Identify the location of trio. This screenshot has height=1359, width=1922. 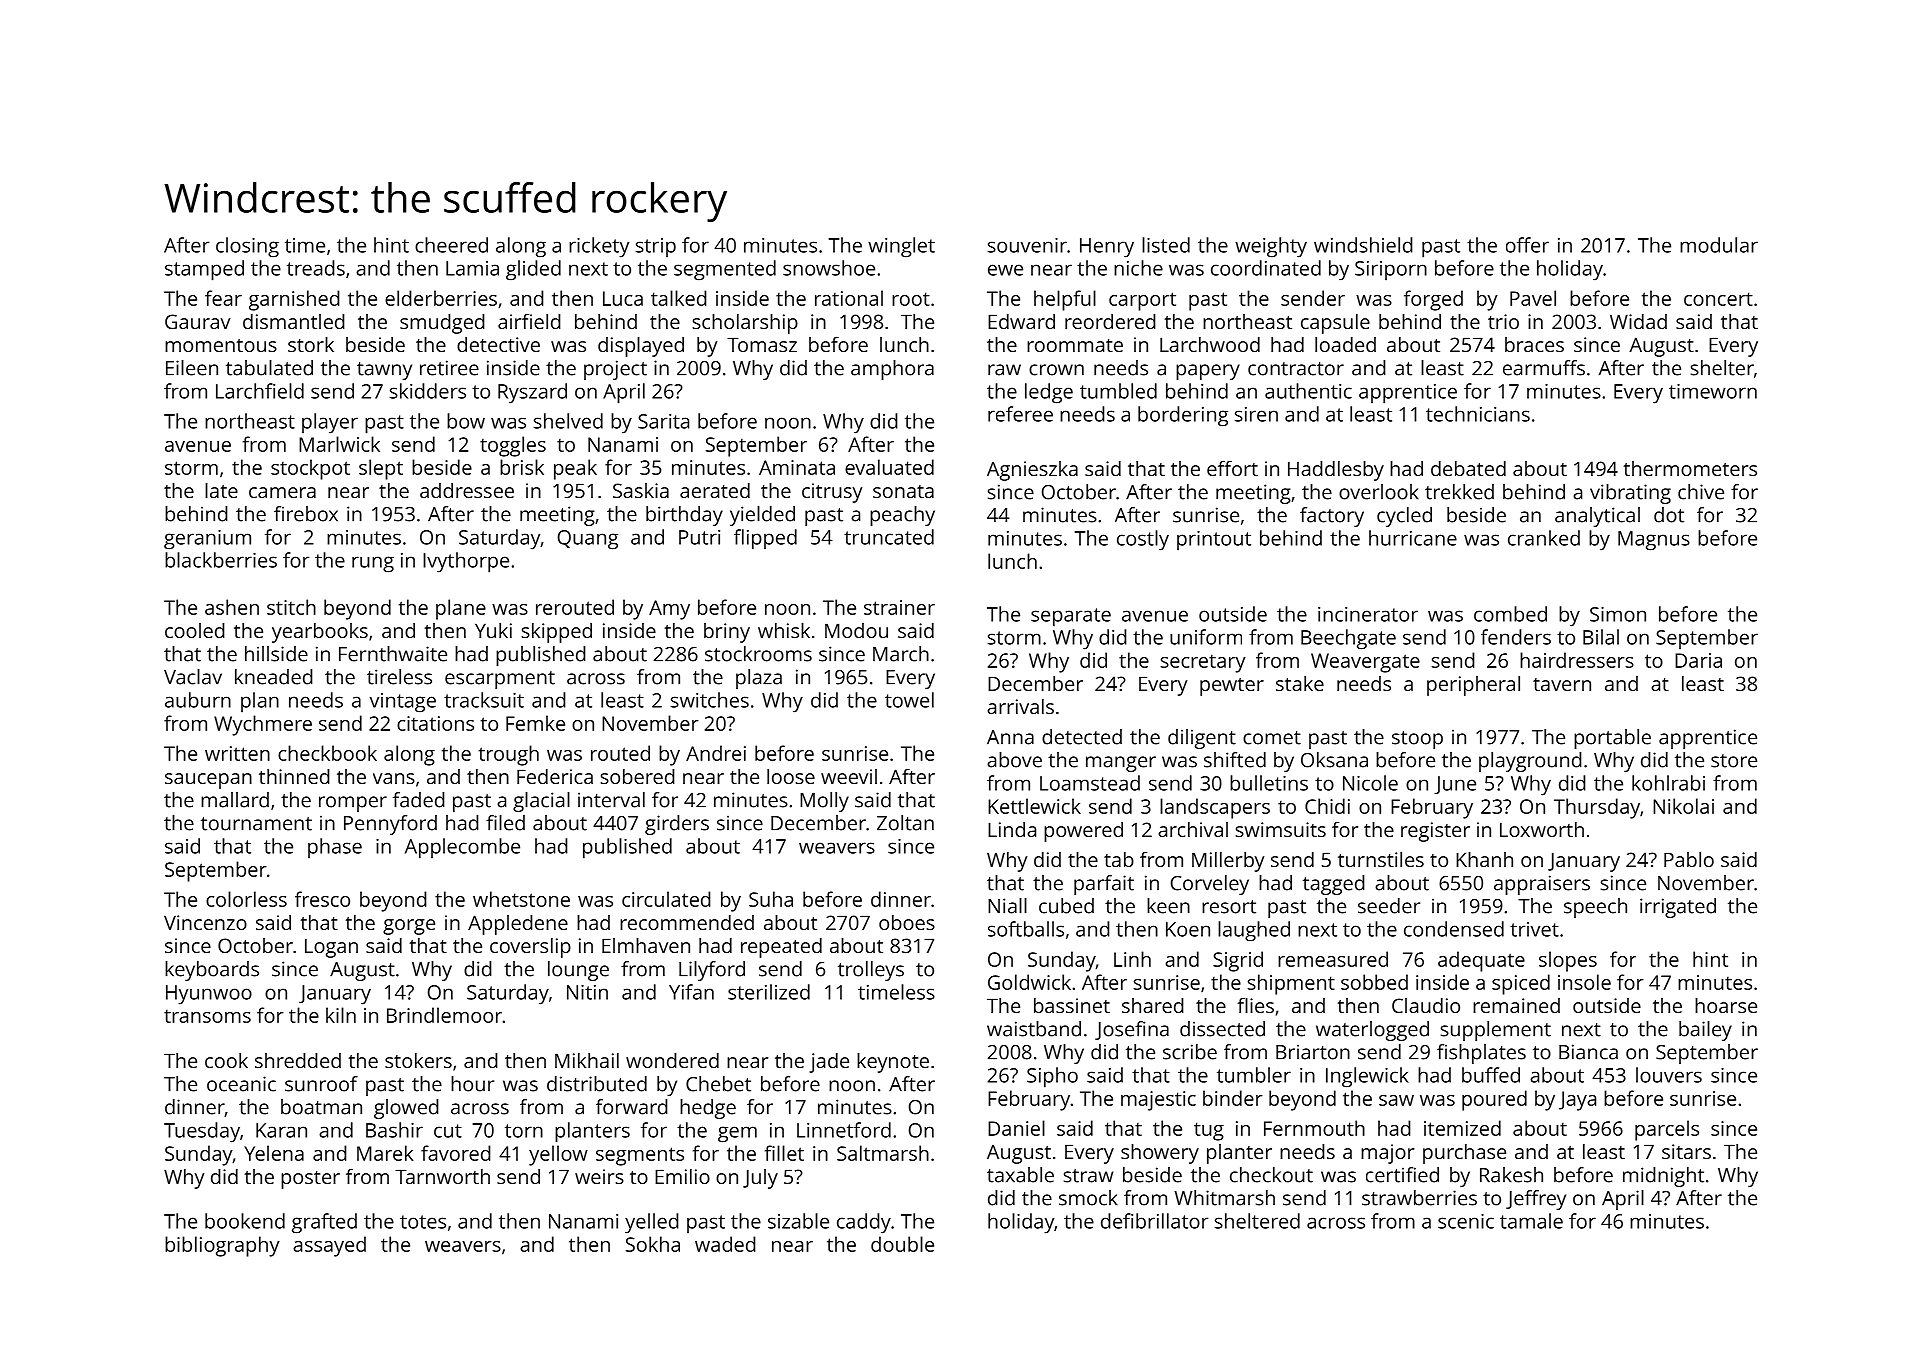
(1503, 321).
